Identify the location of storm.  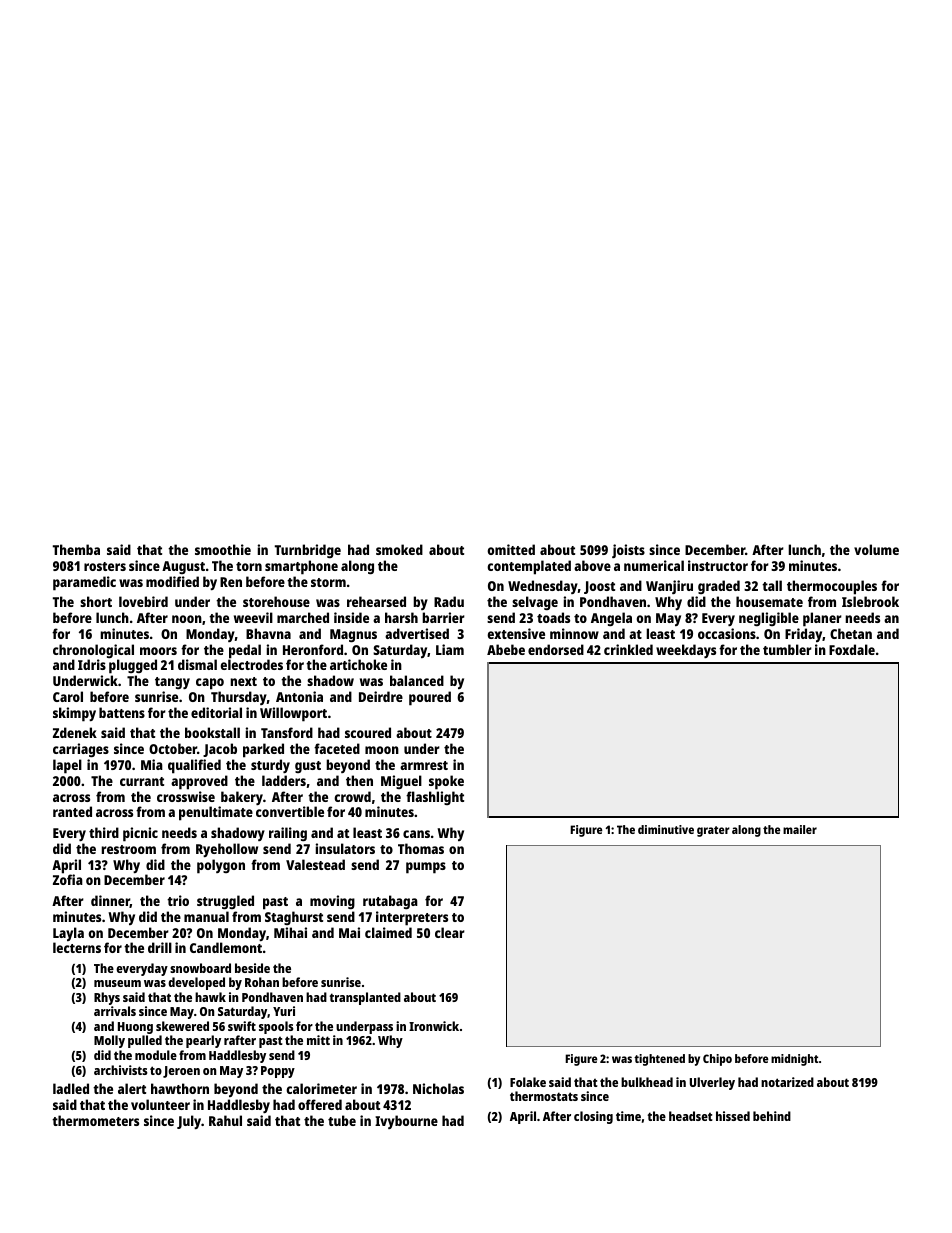
(328, 582).
